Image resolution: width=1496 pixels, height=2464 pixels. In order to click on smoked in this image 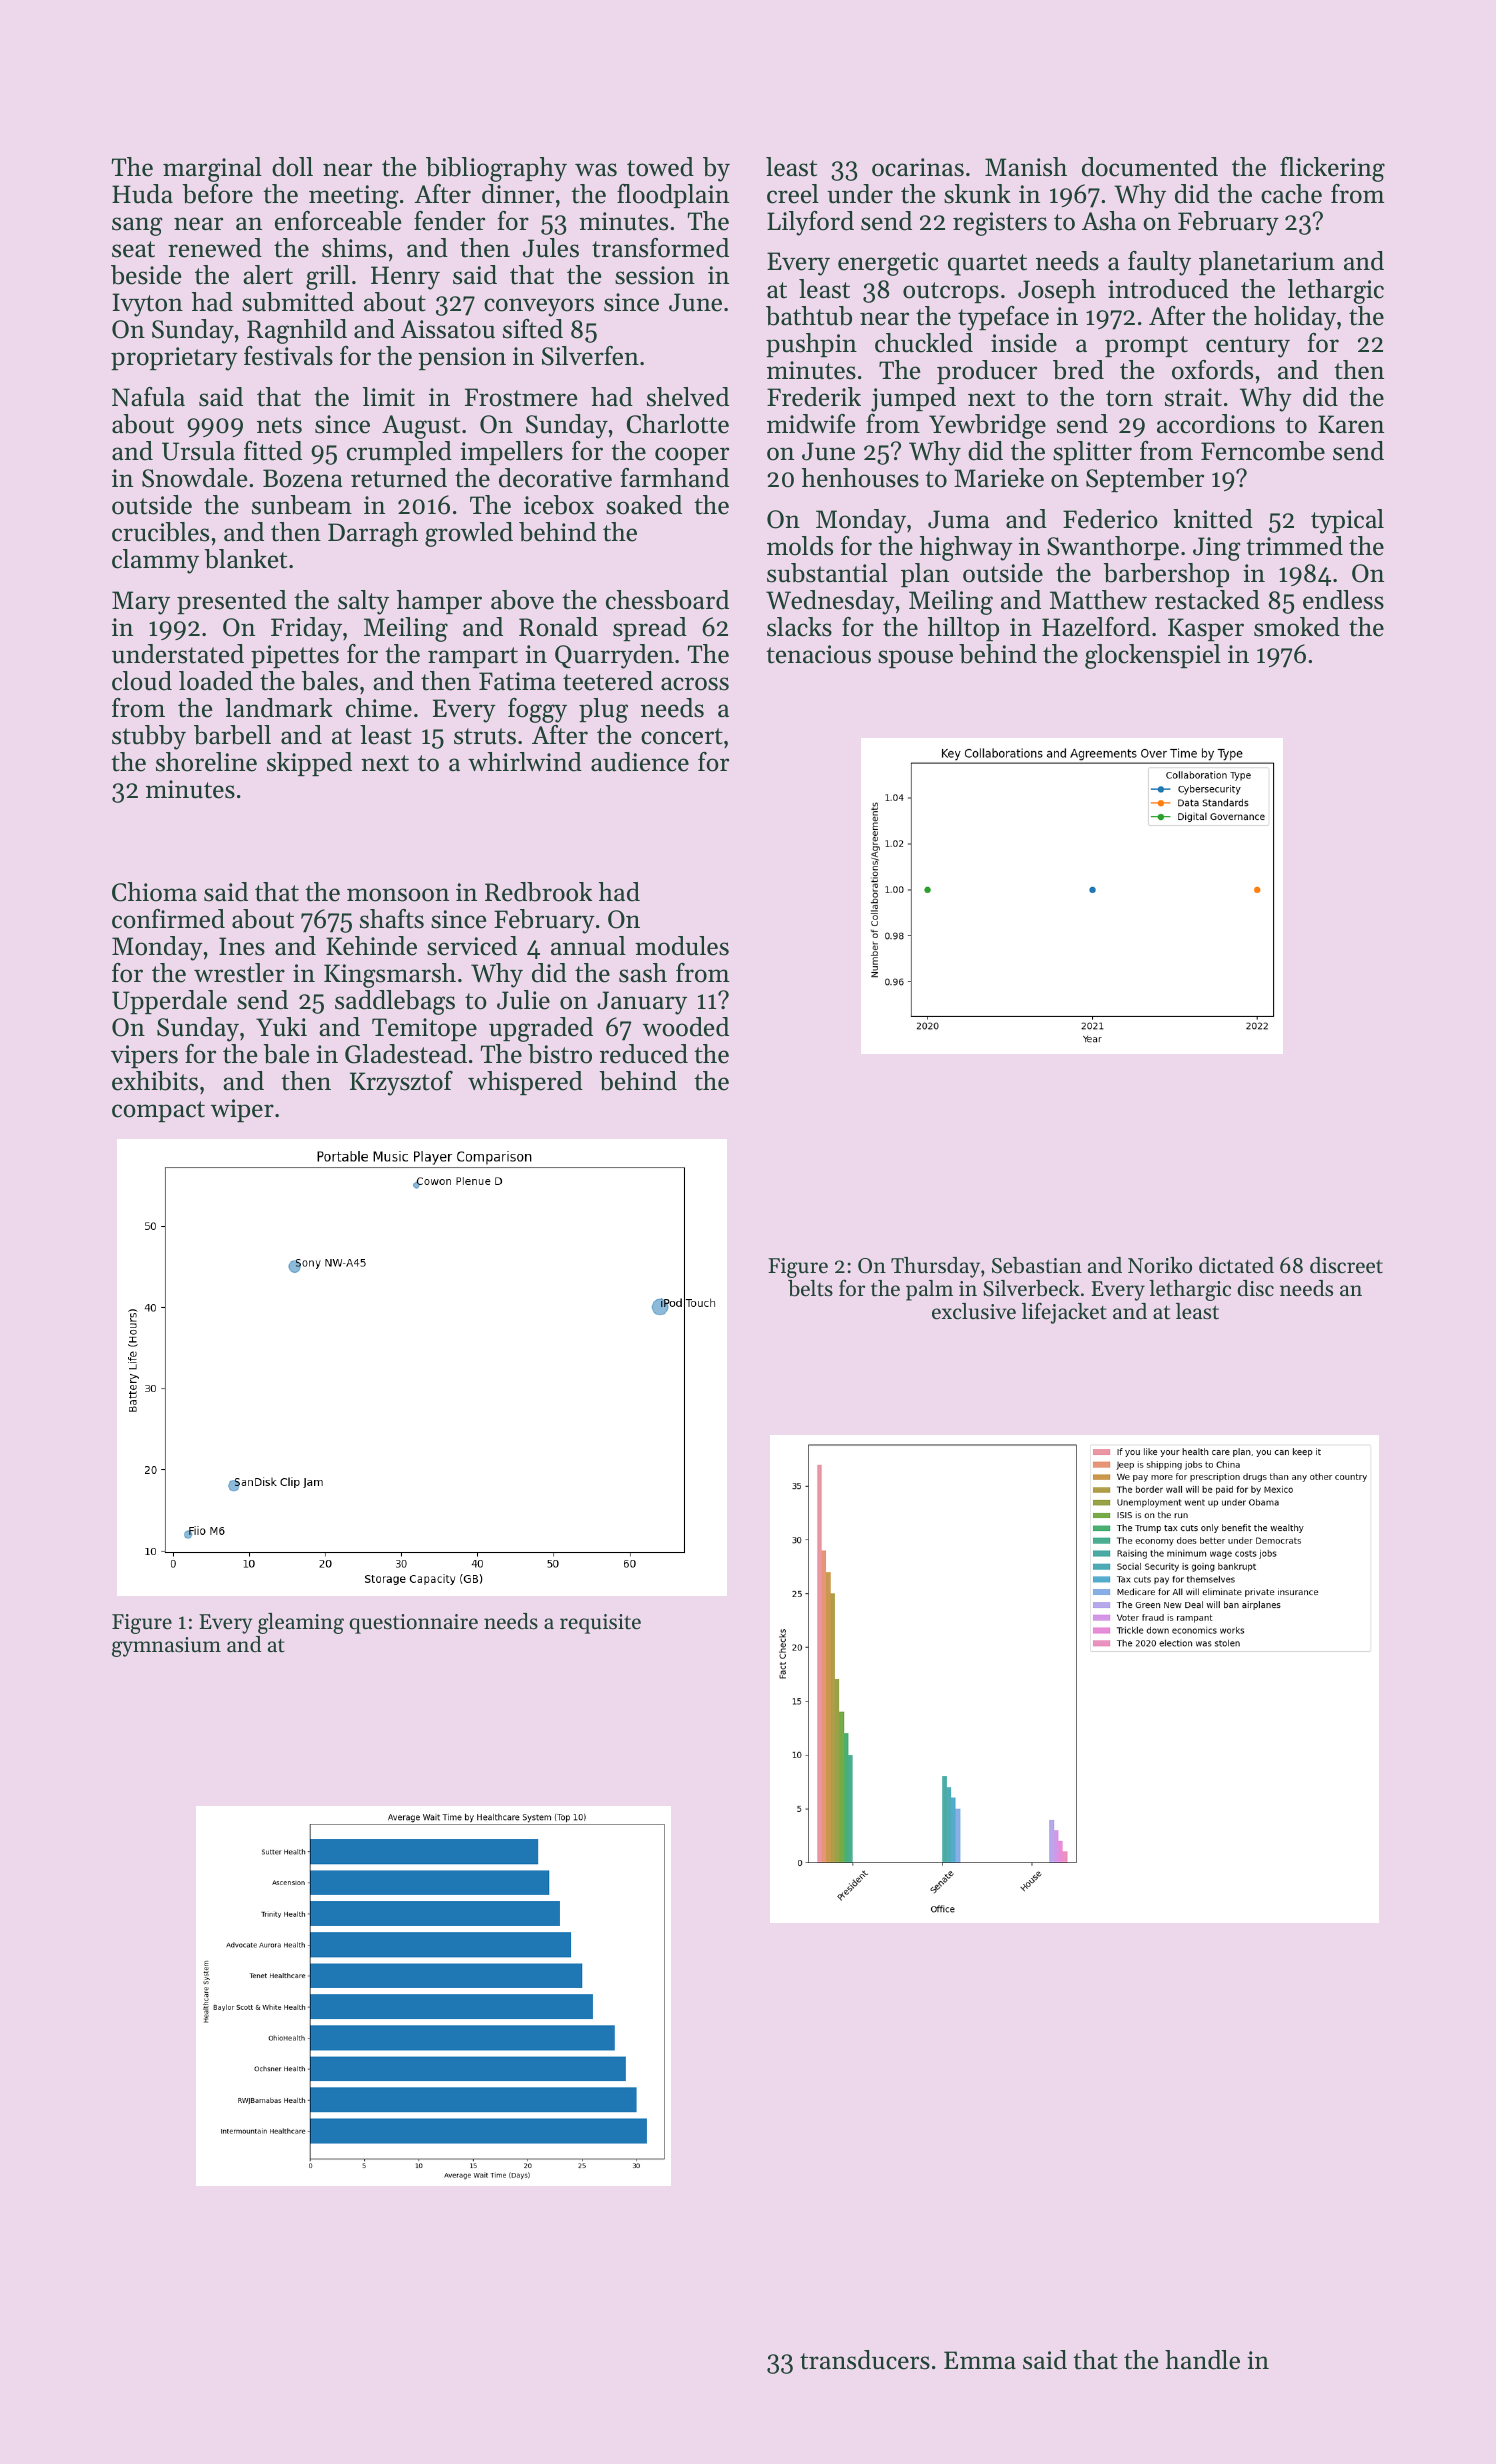, I will do `click(1297, 627)`.
